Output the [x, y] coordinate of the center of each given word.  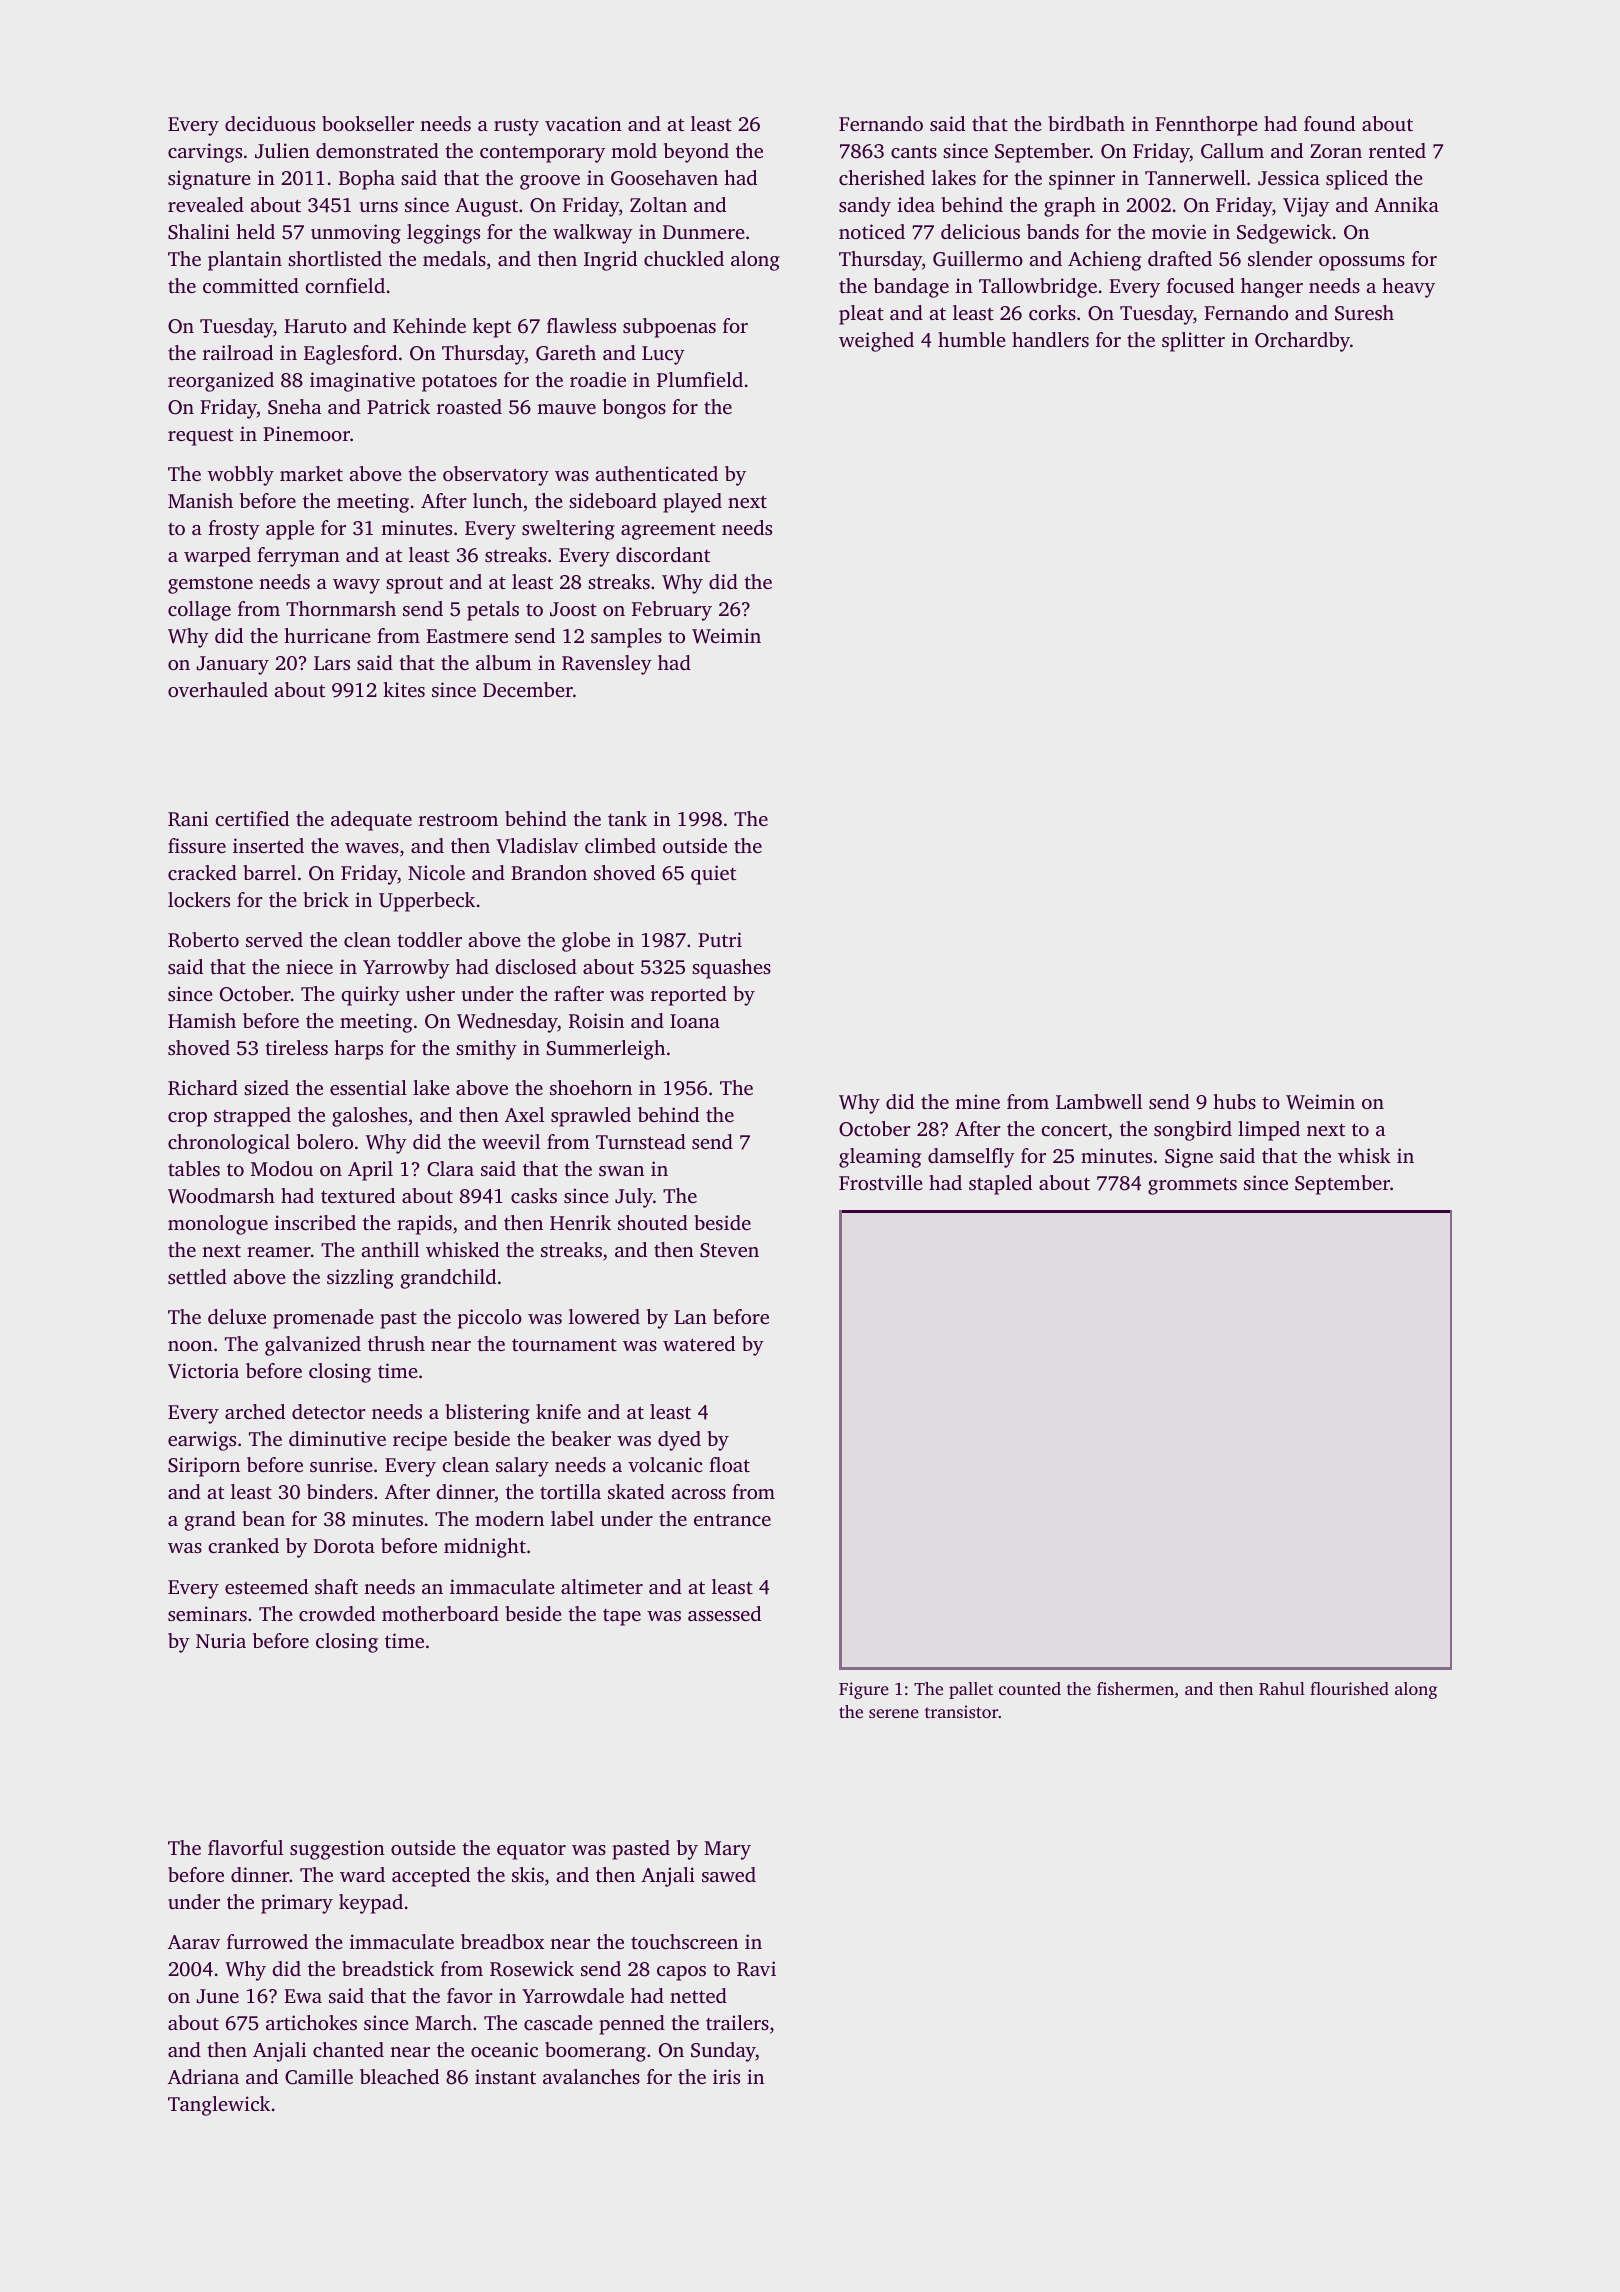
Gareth [566, 353]
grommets [1192, 1186]
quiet [713, 875]
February [672, 611]
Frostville [881, 1182]
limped [1269, 1131]
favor [470, 1995]
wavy [356, 586]
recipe [420, 1441]
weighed [876, 342]
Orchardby [1302, 342]
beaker [581, 1438]
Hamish [202, 1020]
